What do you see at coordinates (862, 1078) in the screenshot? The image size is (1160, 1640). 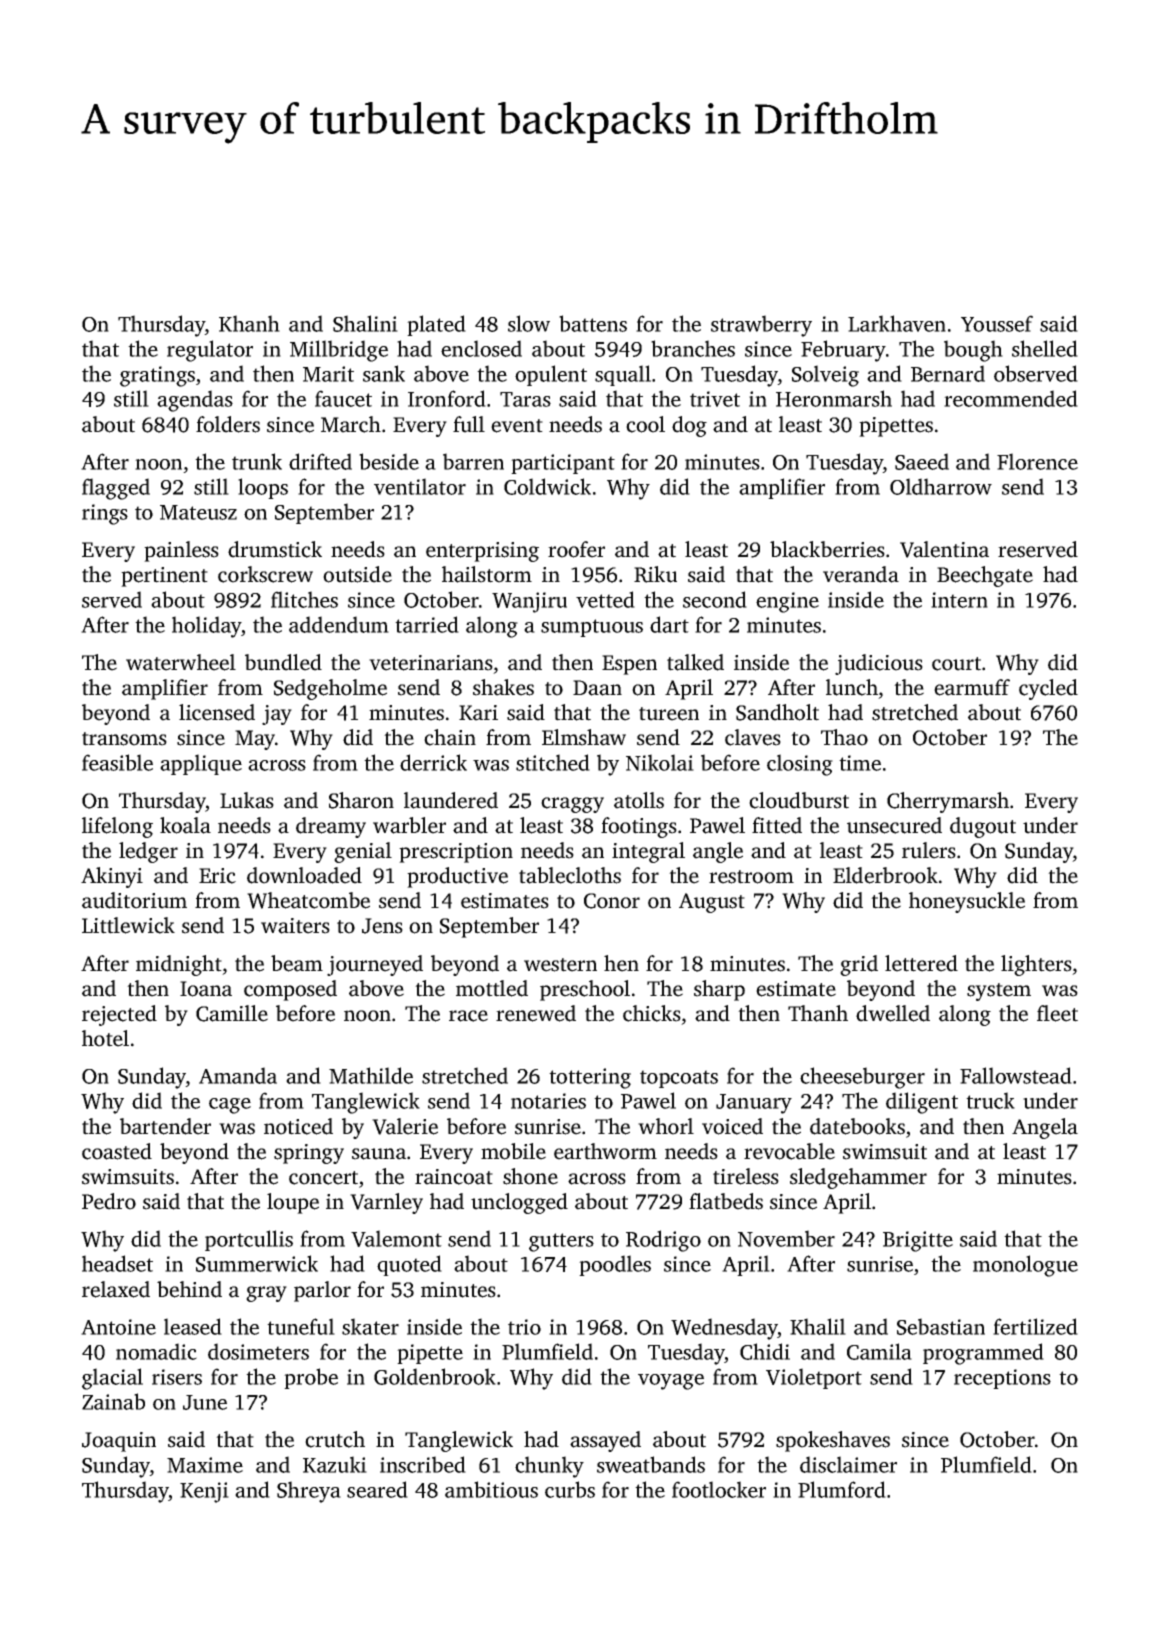 I see `cheeseburger` at bounding box center [862, 1078].
